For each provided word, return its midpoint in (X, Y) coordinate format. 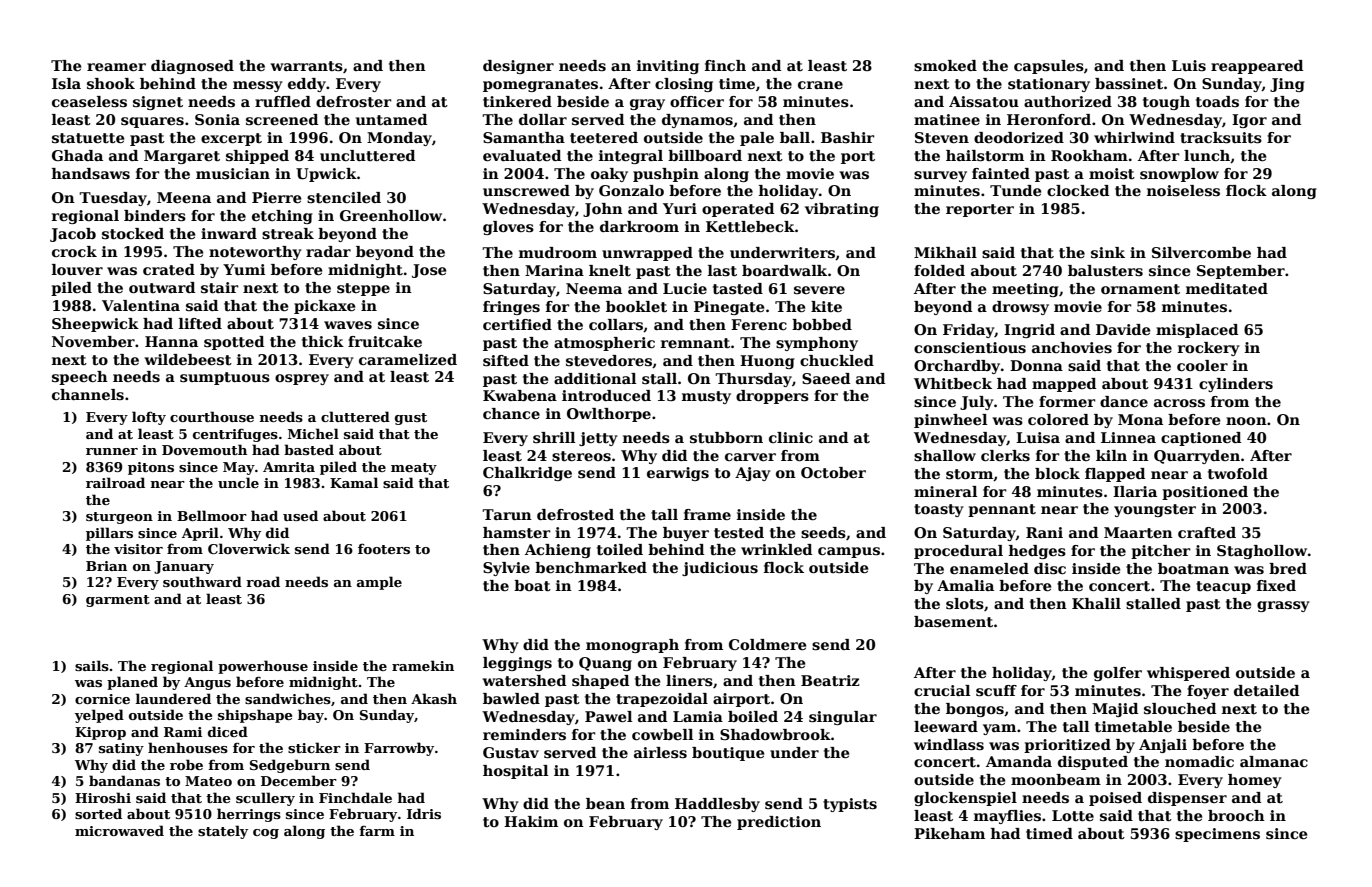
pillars (109, 534)
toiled (620, 549)
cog (266, 834)
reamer (116, 67)
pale (757, 139)
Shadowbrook (775, 734)
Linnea (1128, 437)
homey (1255, 781)
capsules (1049, 67)
